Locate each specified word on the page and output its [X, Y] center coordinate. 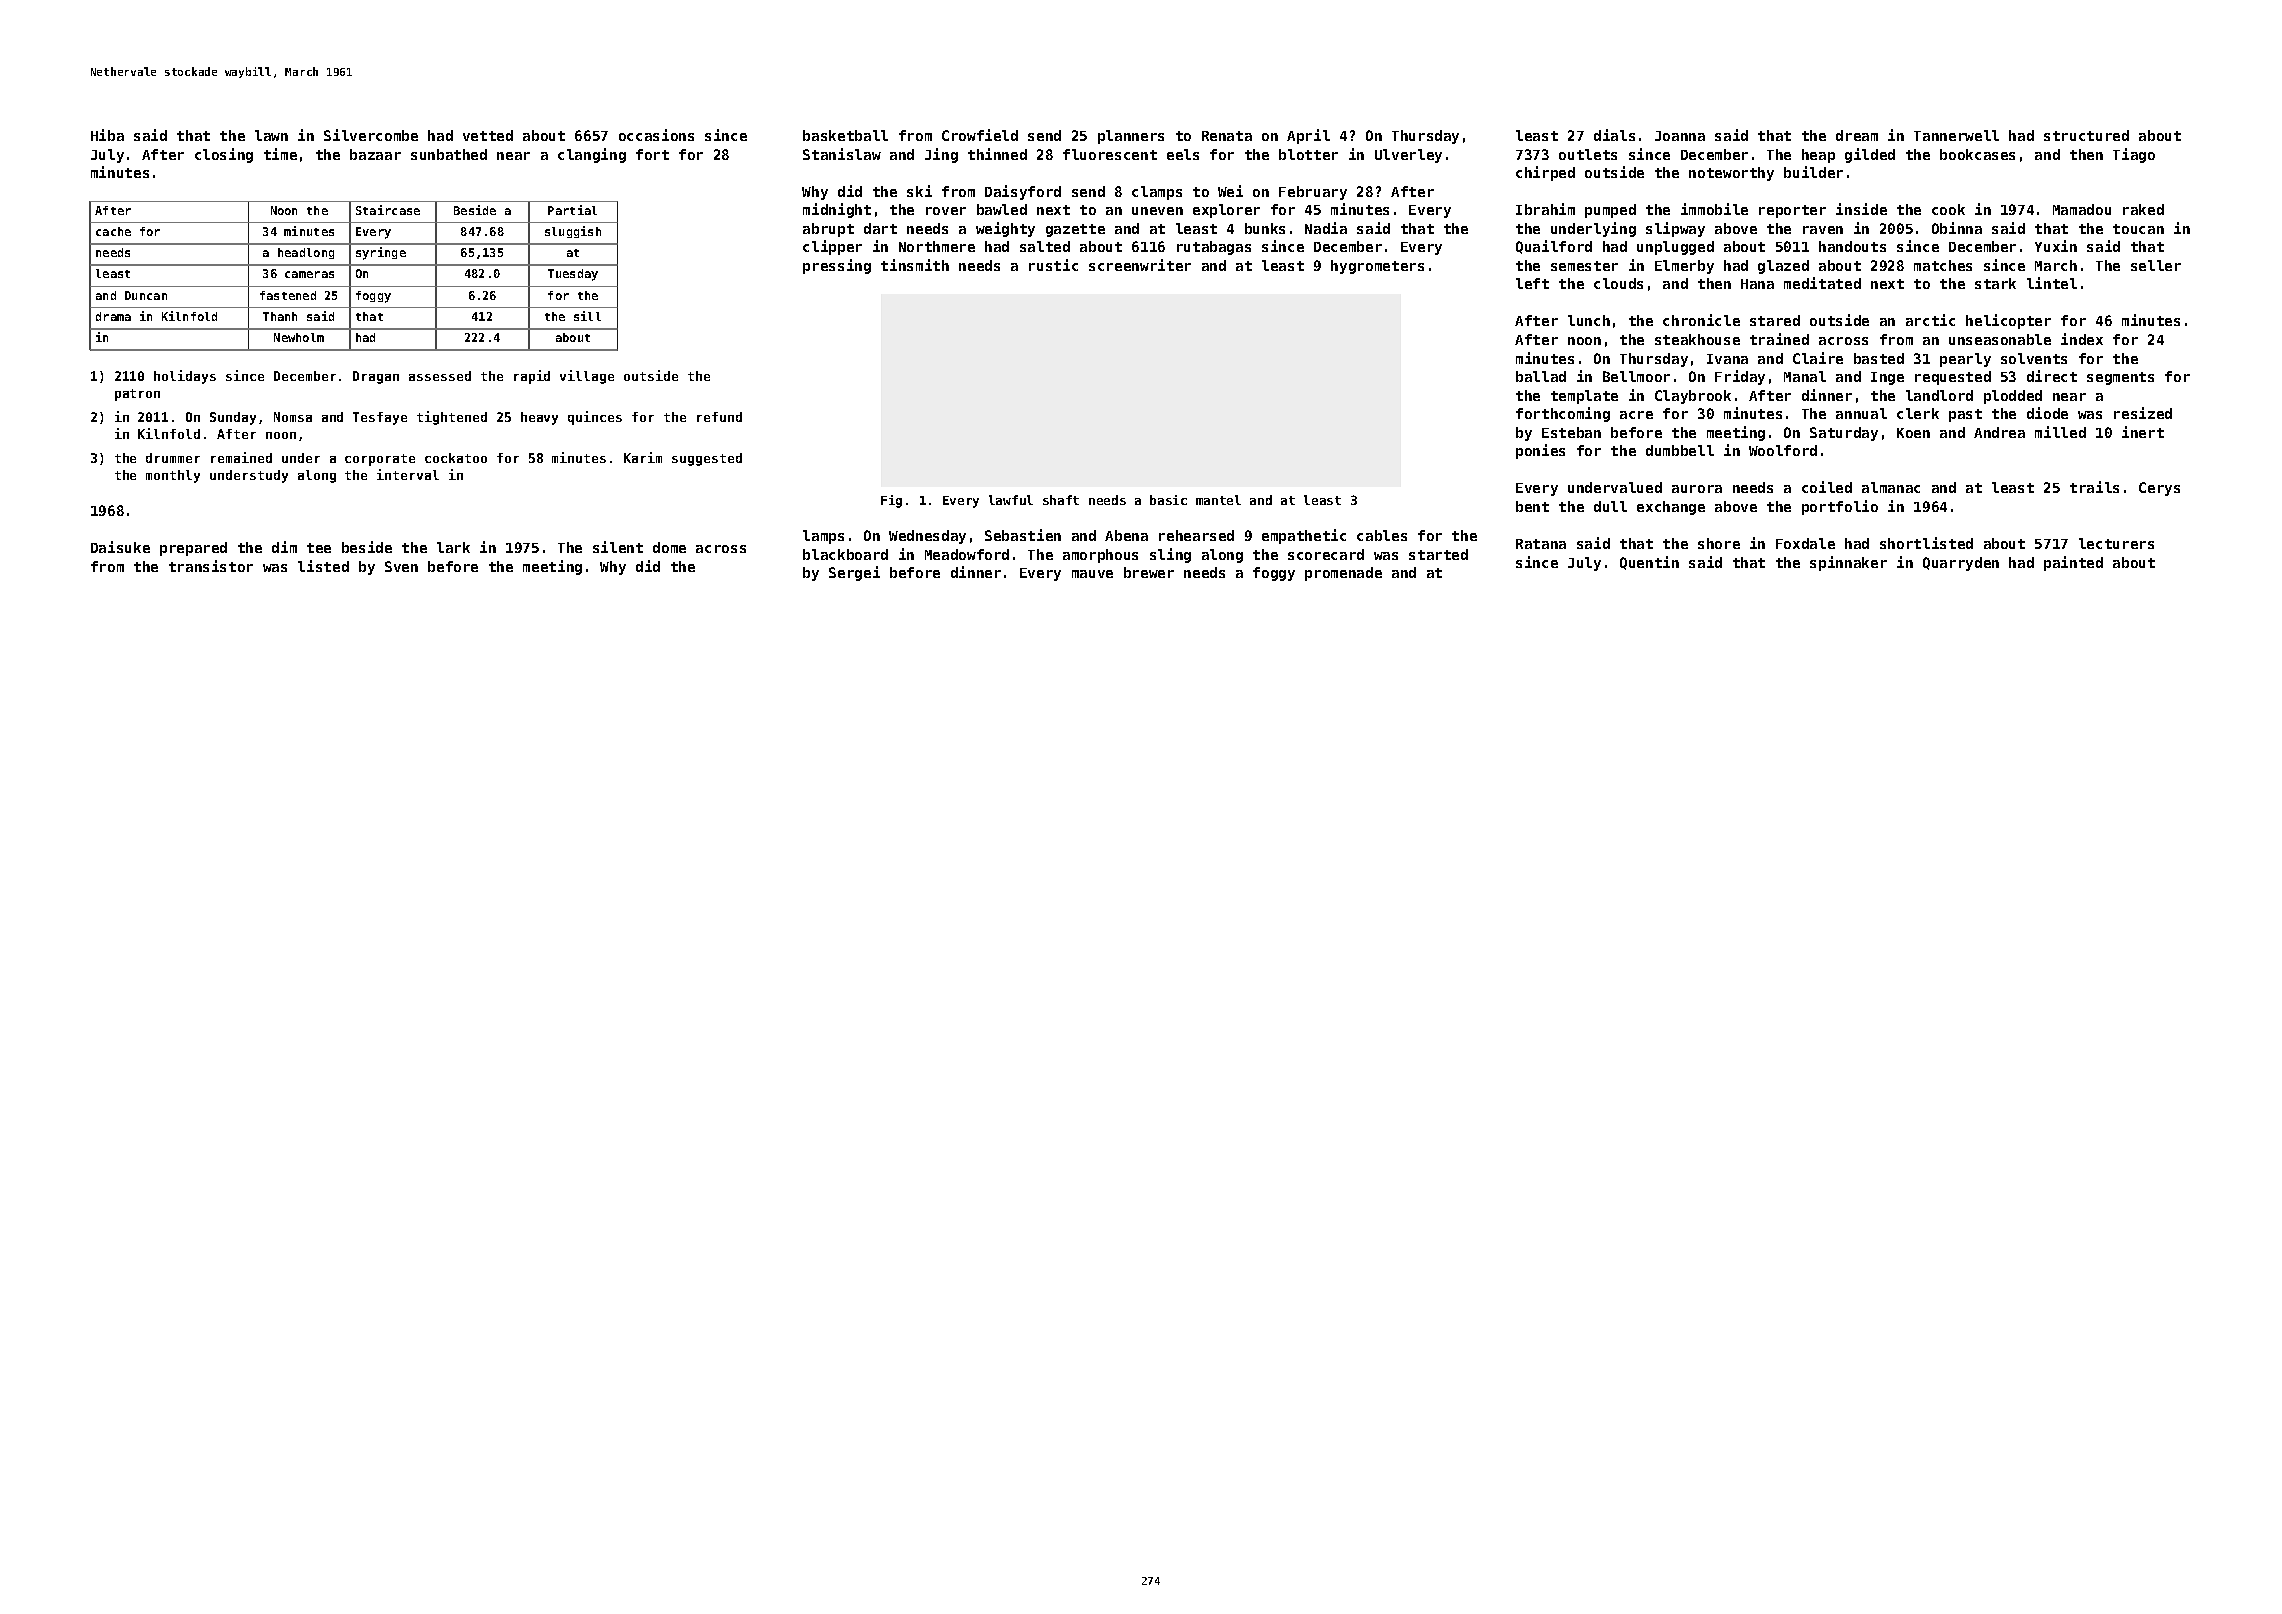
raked [2143, 209]
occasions [656, 135]
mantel [1218, 500]
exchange [1671, 508]
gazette [1075, 230]
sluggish [573, 232]
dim [284, 547]
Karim [643, 457]
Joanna [1680, 136]
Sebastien [1023, 535]
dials [1614, 135]
